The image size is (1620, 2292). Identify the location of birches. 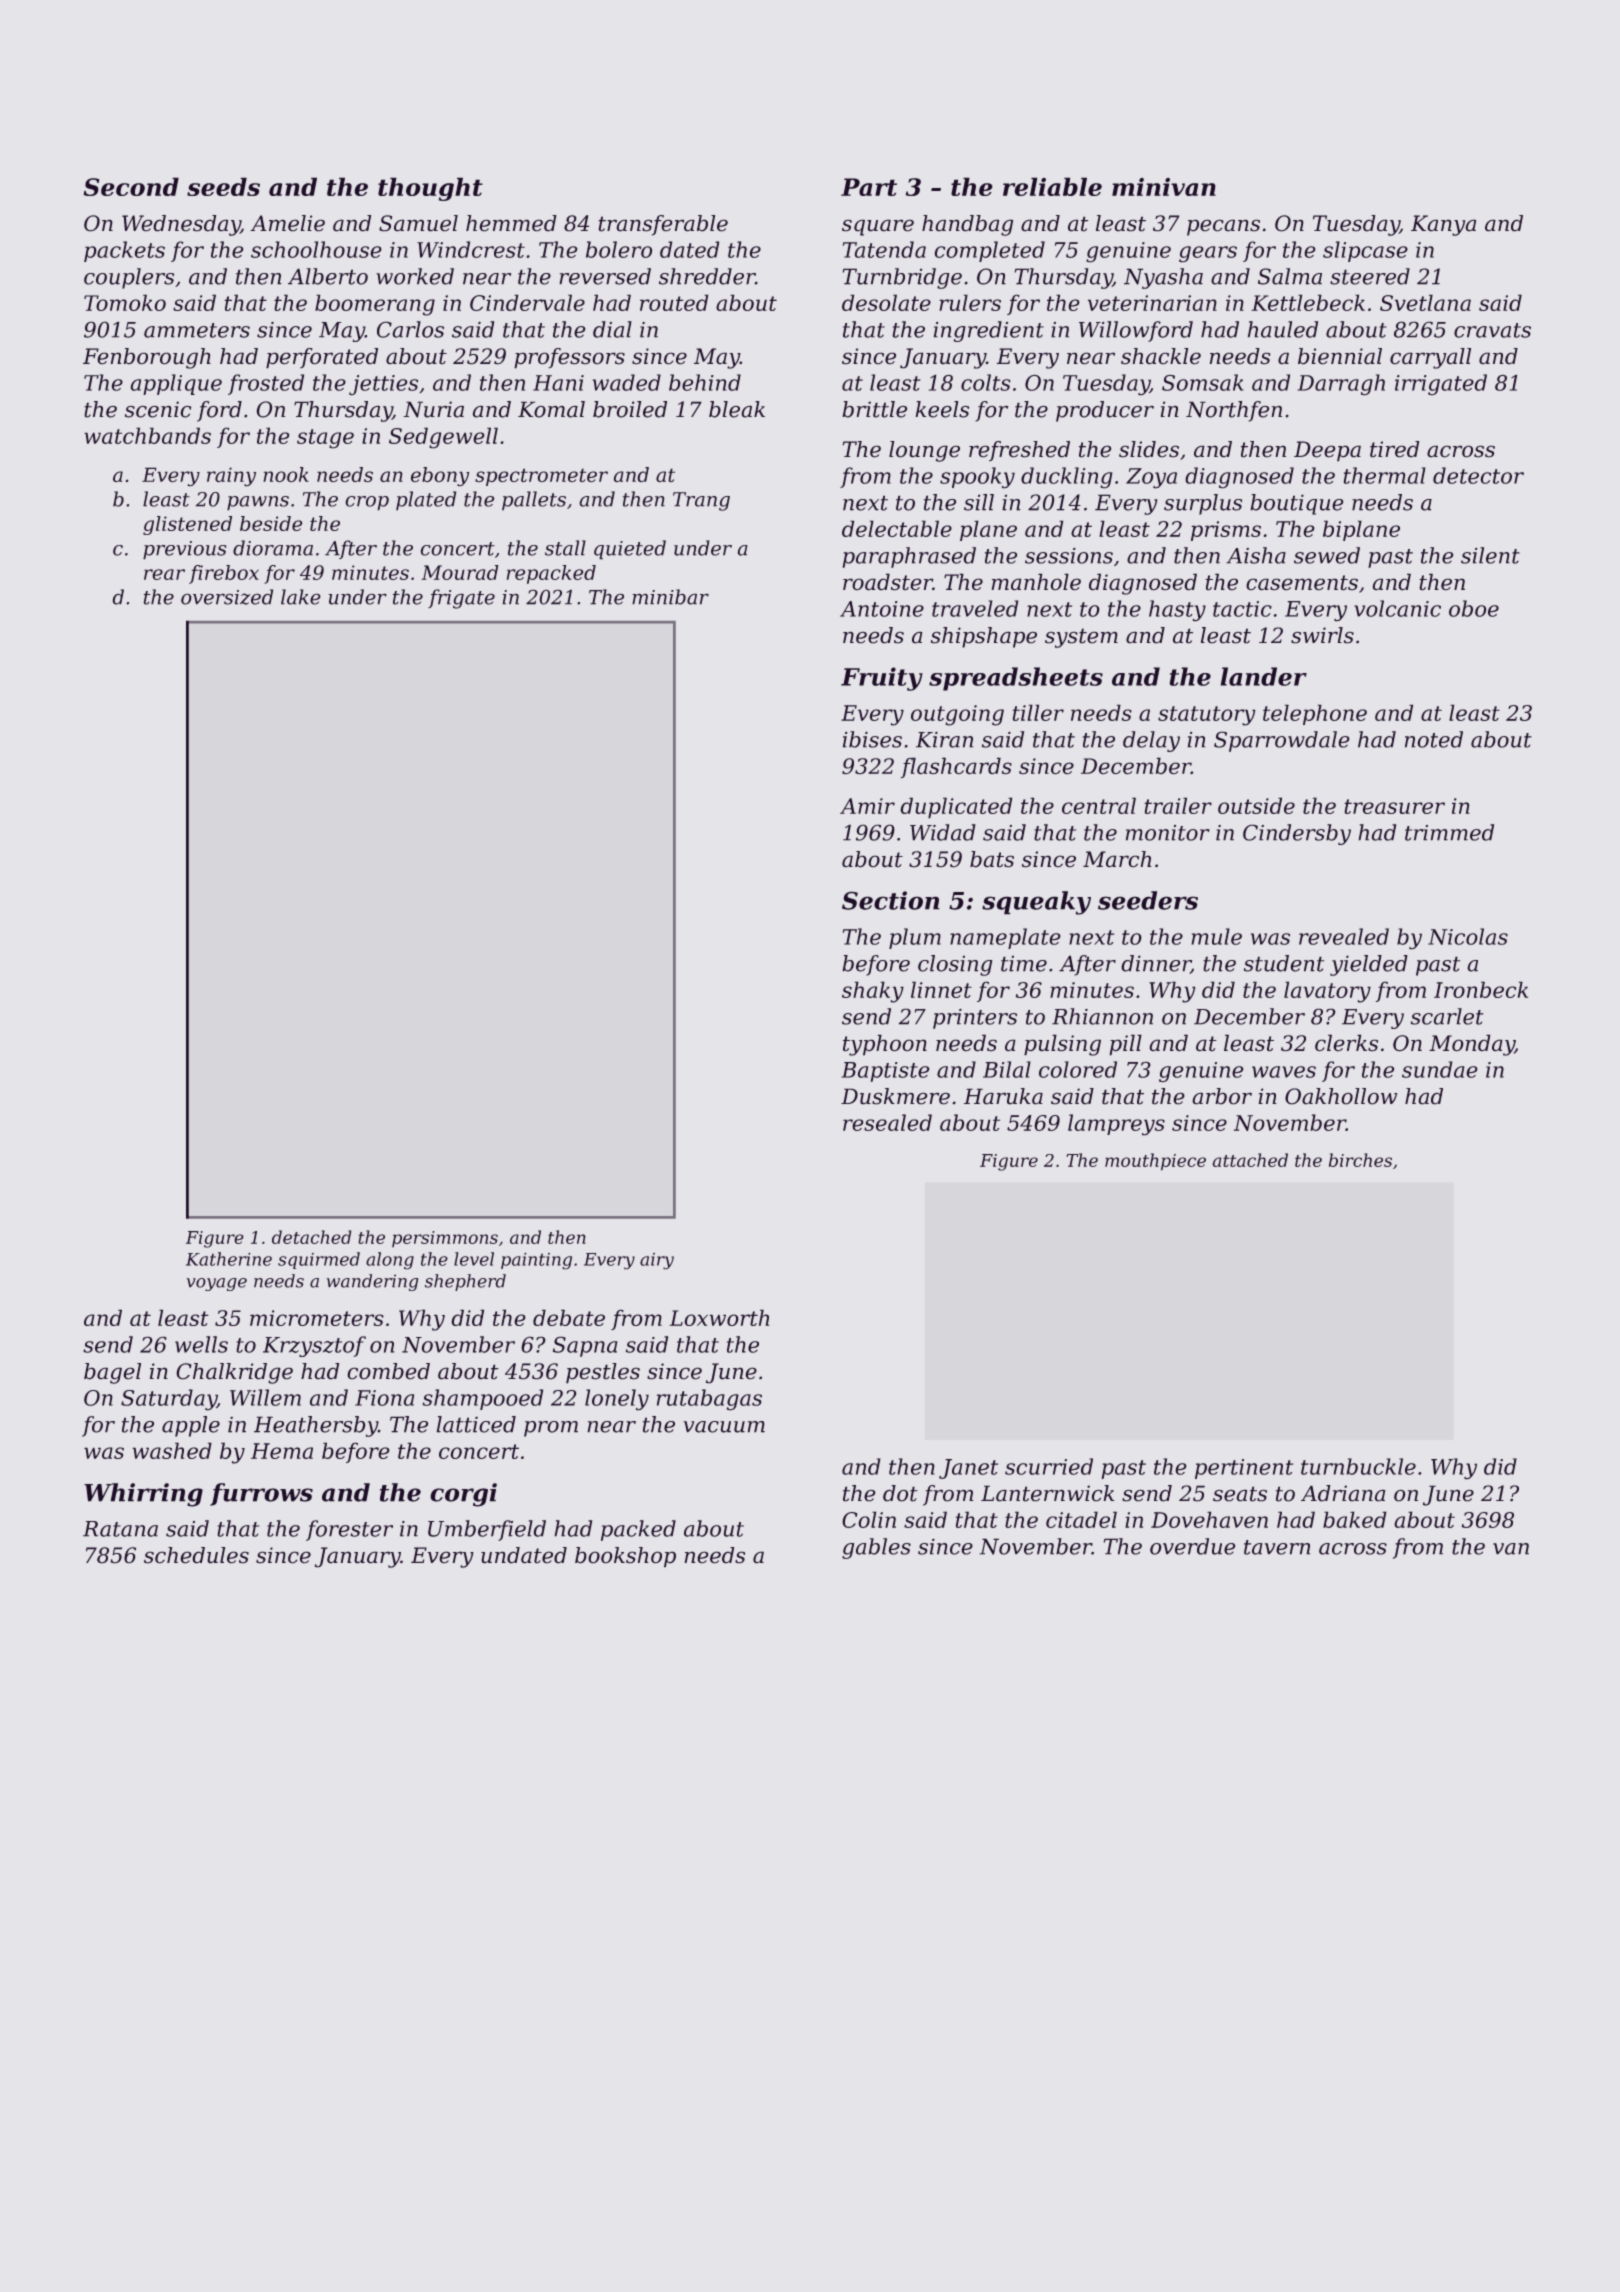
(1360, 1160).
